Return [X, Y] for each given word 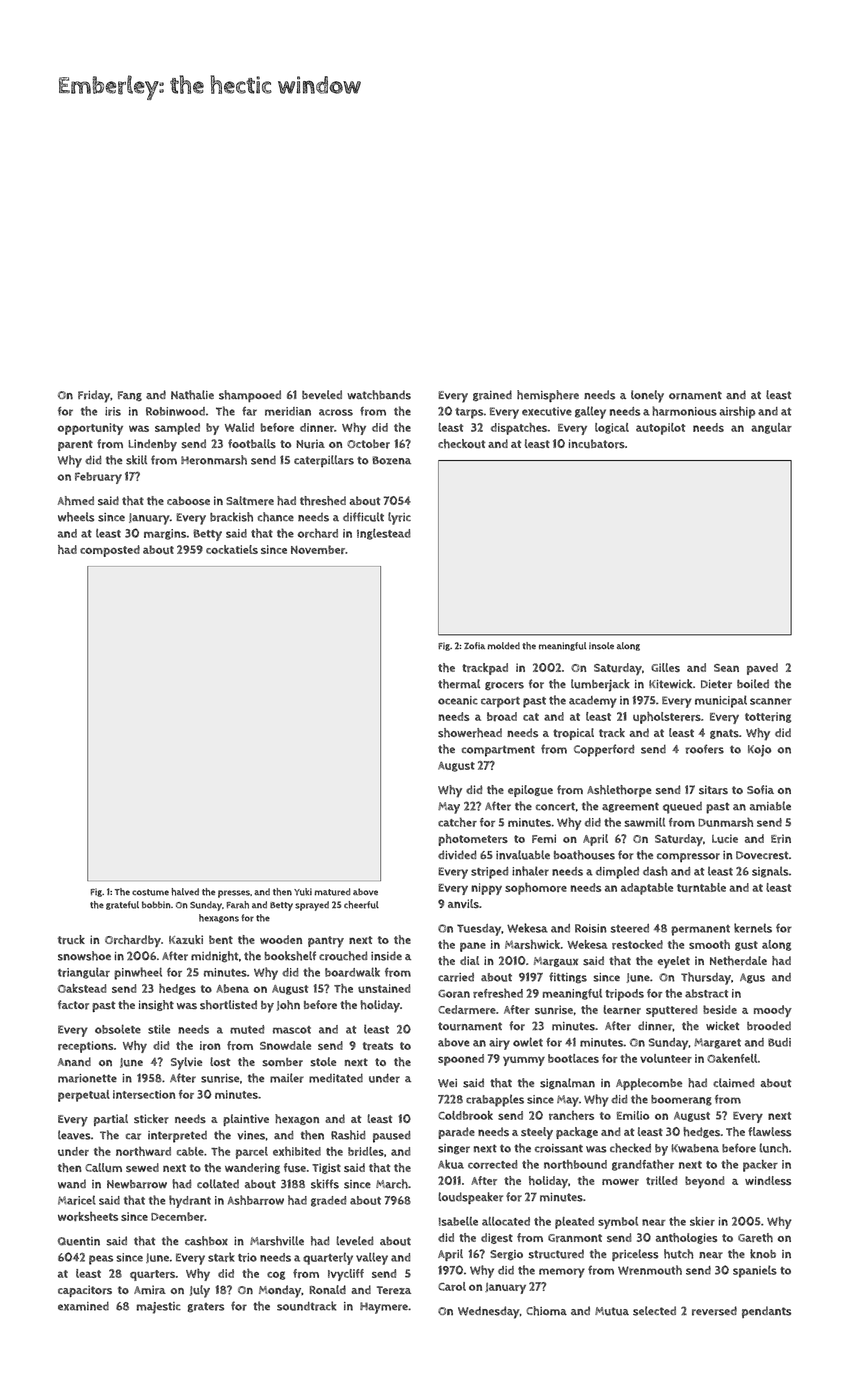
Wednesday [489, 1312]
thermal [459, 684]
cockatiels [232, 549]
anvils [463, 904]
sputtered [672, 1011]
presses [234, 894]
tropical [573, 734]
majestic [158, 1308]
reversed [714, 1311]
